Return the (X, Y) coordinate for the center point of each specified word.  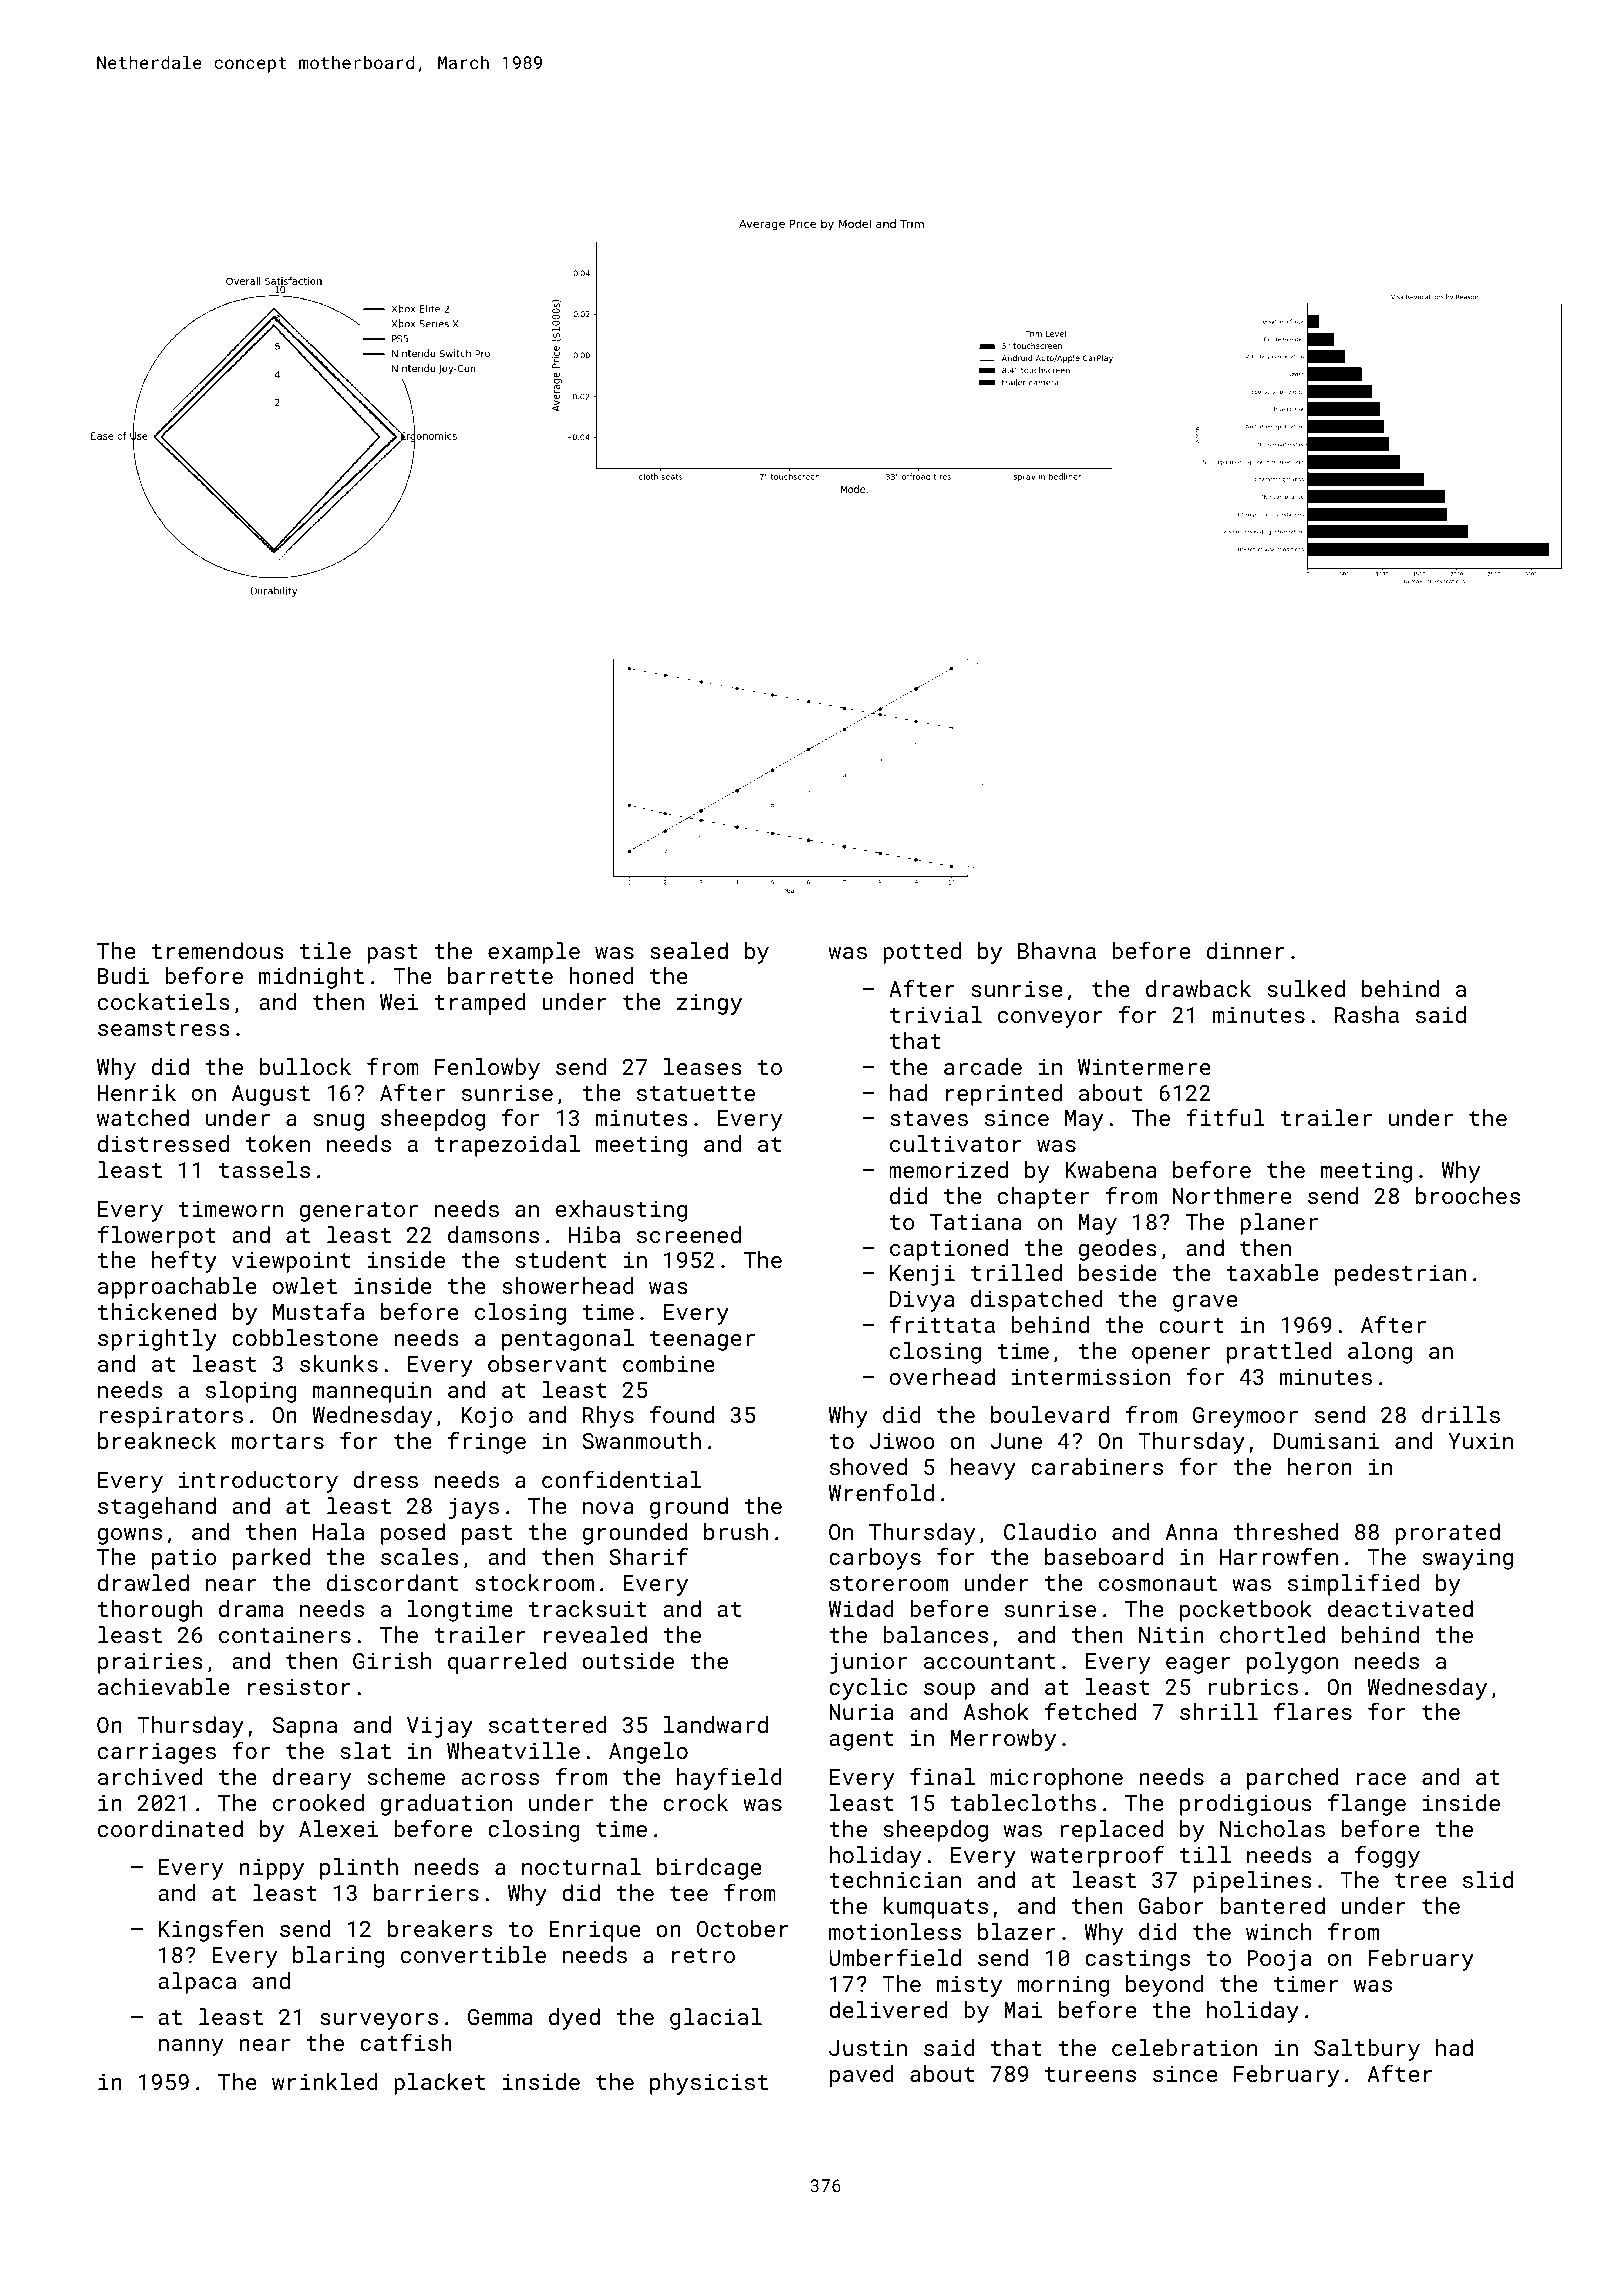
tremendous (218, 950)
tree (1420, 1880)
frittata (942, 1324)
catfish (406, 2042)
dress (386, 1479)
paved (862, 2076)
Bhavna (1057, 950)
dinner (1245, 950)
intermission (1091, 1377)
